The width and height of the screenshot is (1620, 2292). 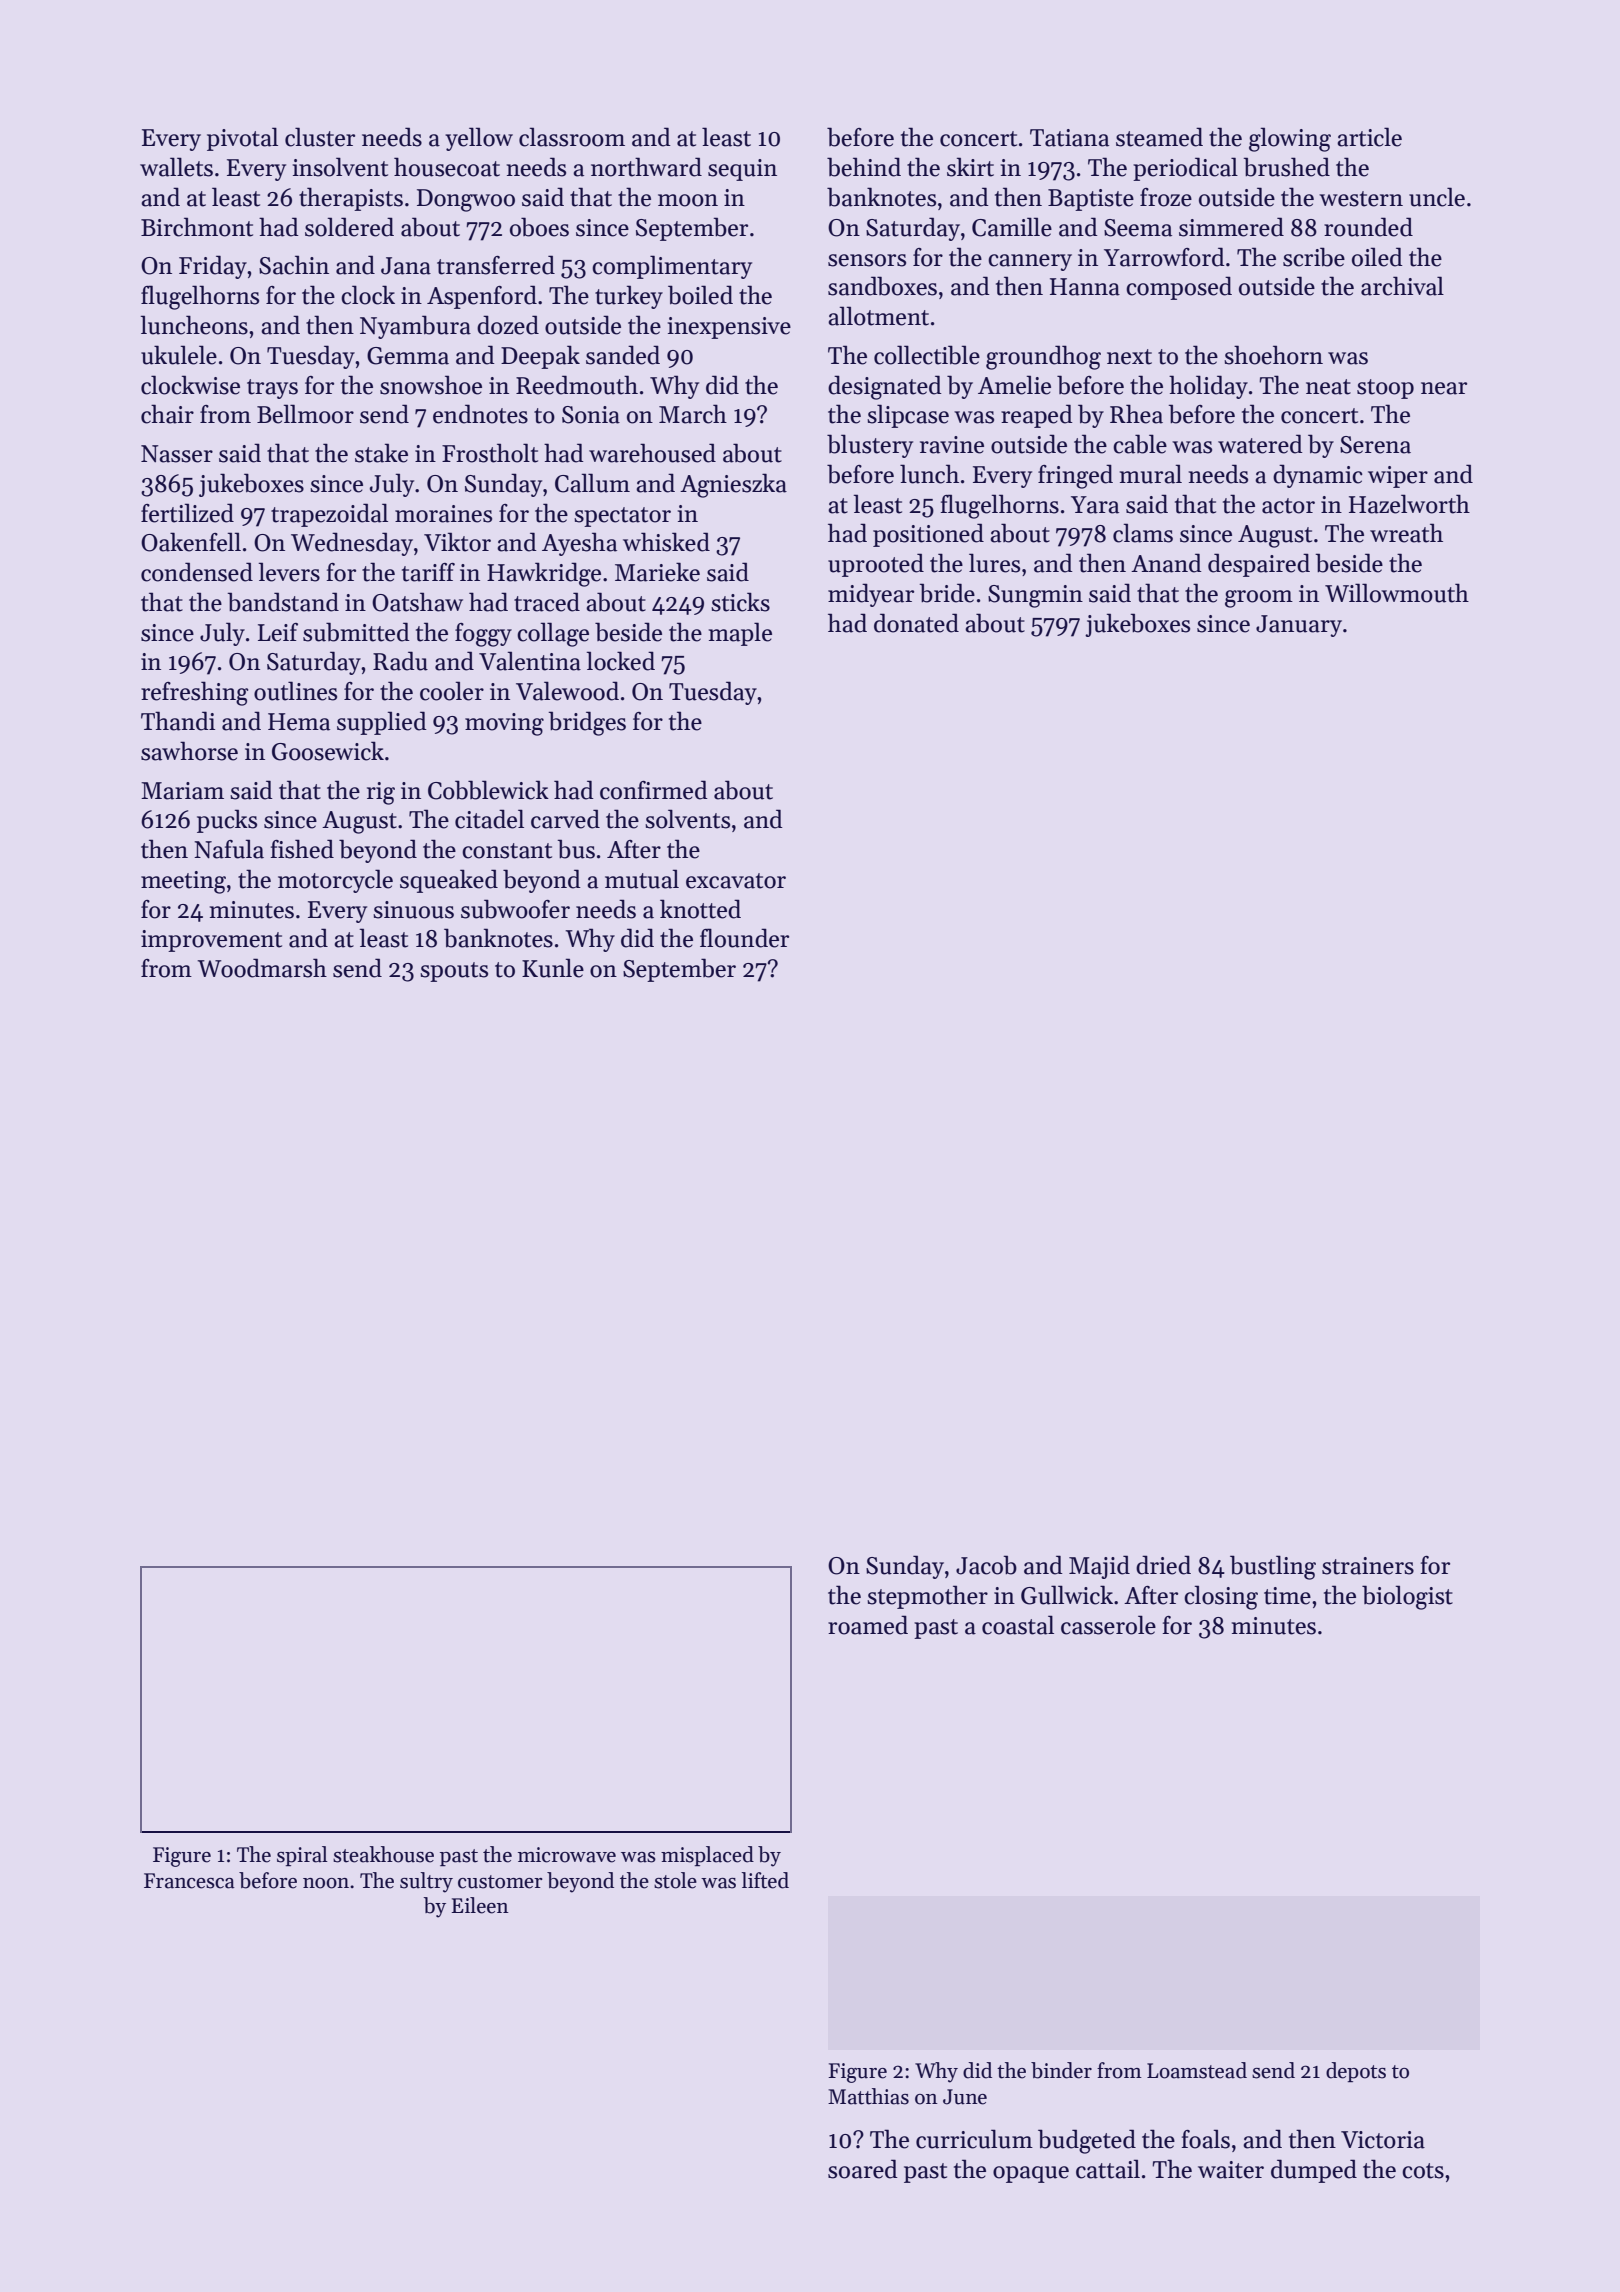 I want to click on cluster, so click(x=320, y=137).
